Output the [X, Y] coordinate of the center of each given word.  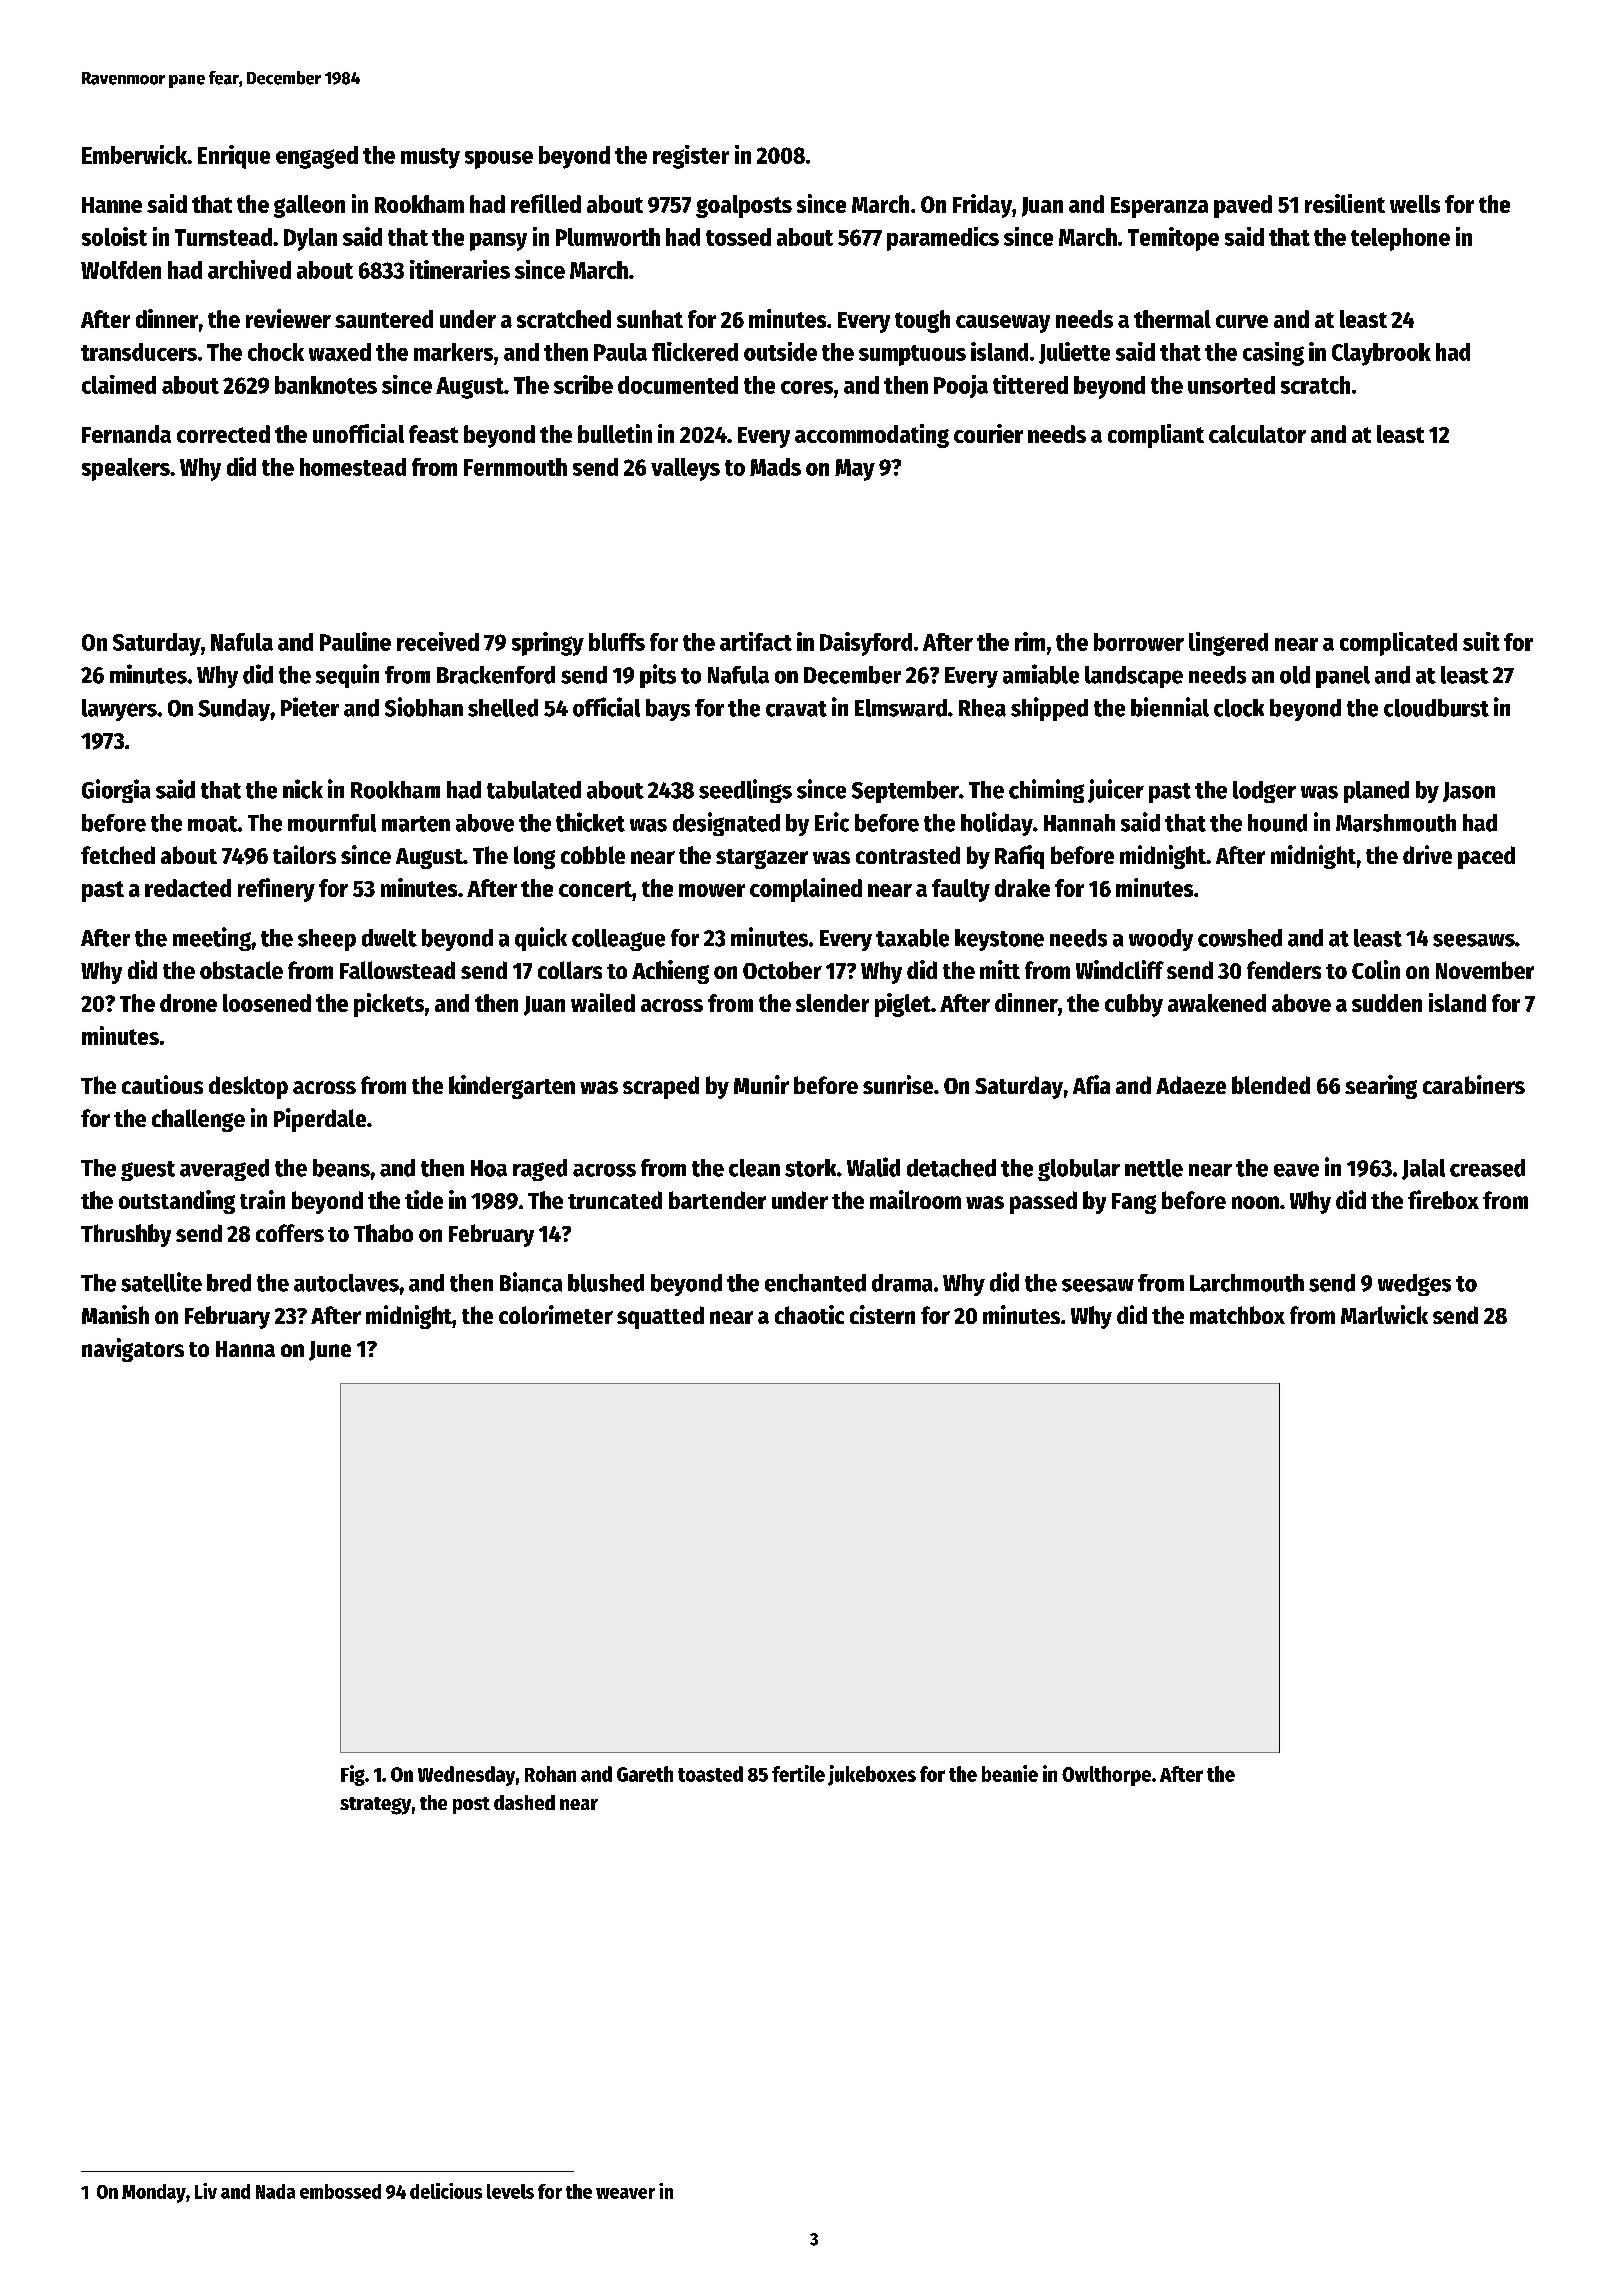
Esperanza [1159, 207]
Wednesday [466, 1776]
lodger [1264, 792]
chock [276, 352]
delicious [446, 2191]
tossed [738, 237]
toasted [710, 1774]
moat [213, 824]
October [782, 970]
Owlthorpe [1106, 1776]
